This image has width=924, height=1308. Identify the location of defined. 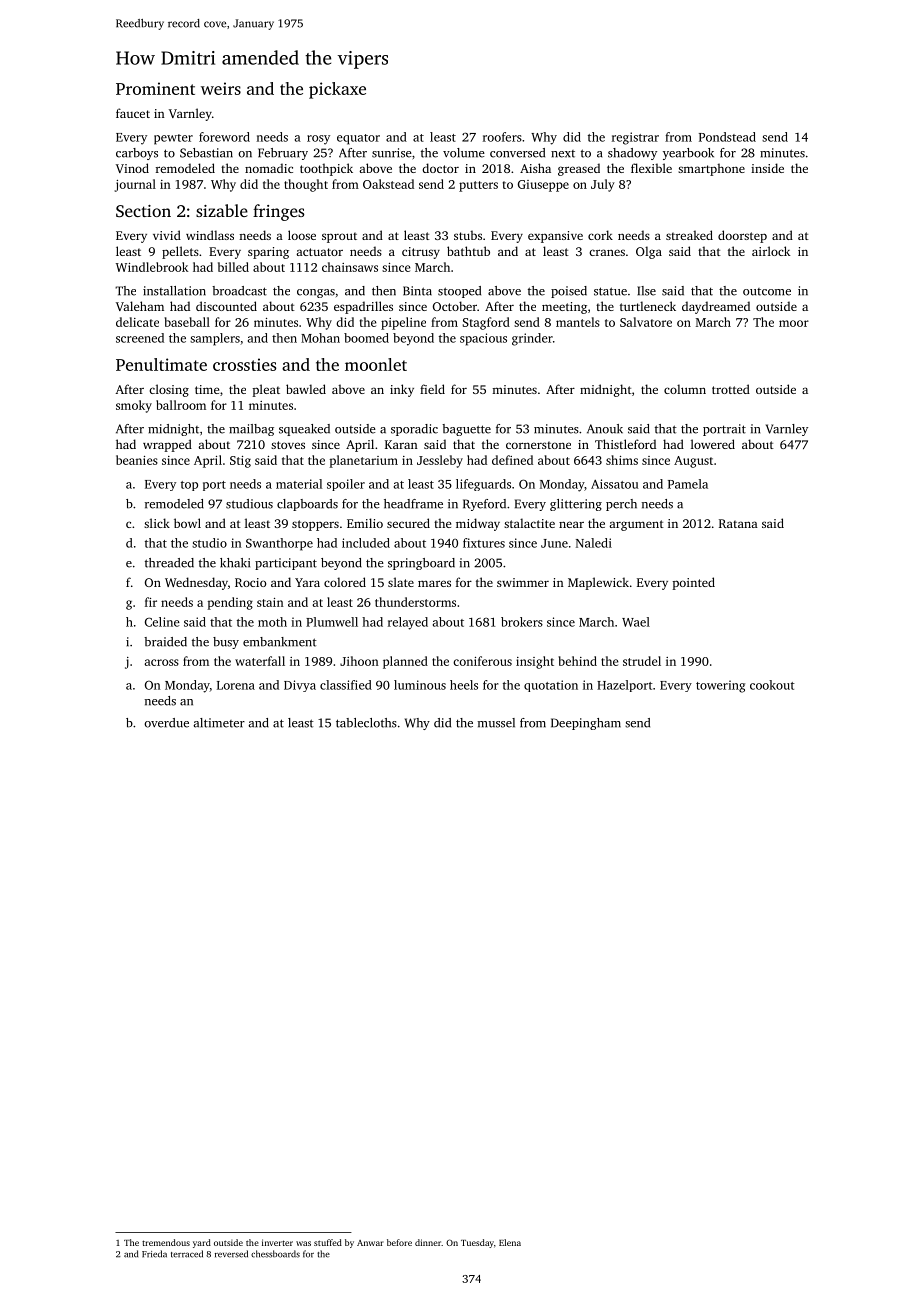
(512, 460).
